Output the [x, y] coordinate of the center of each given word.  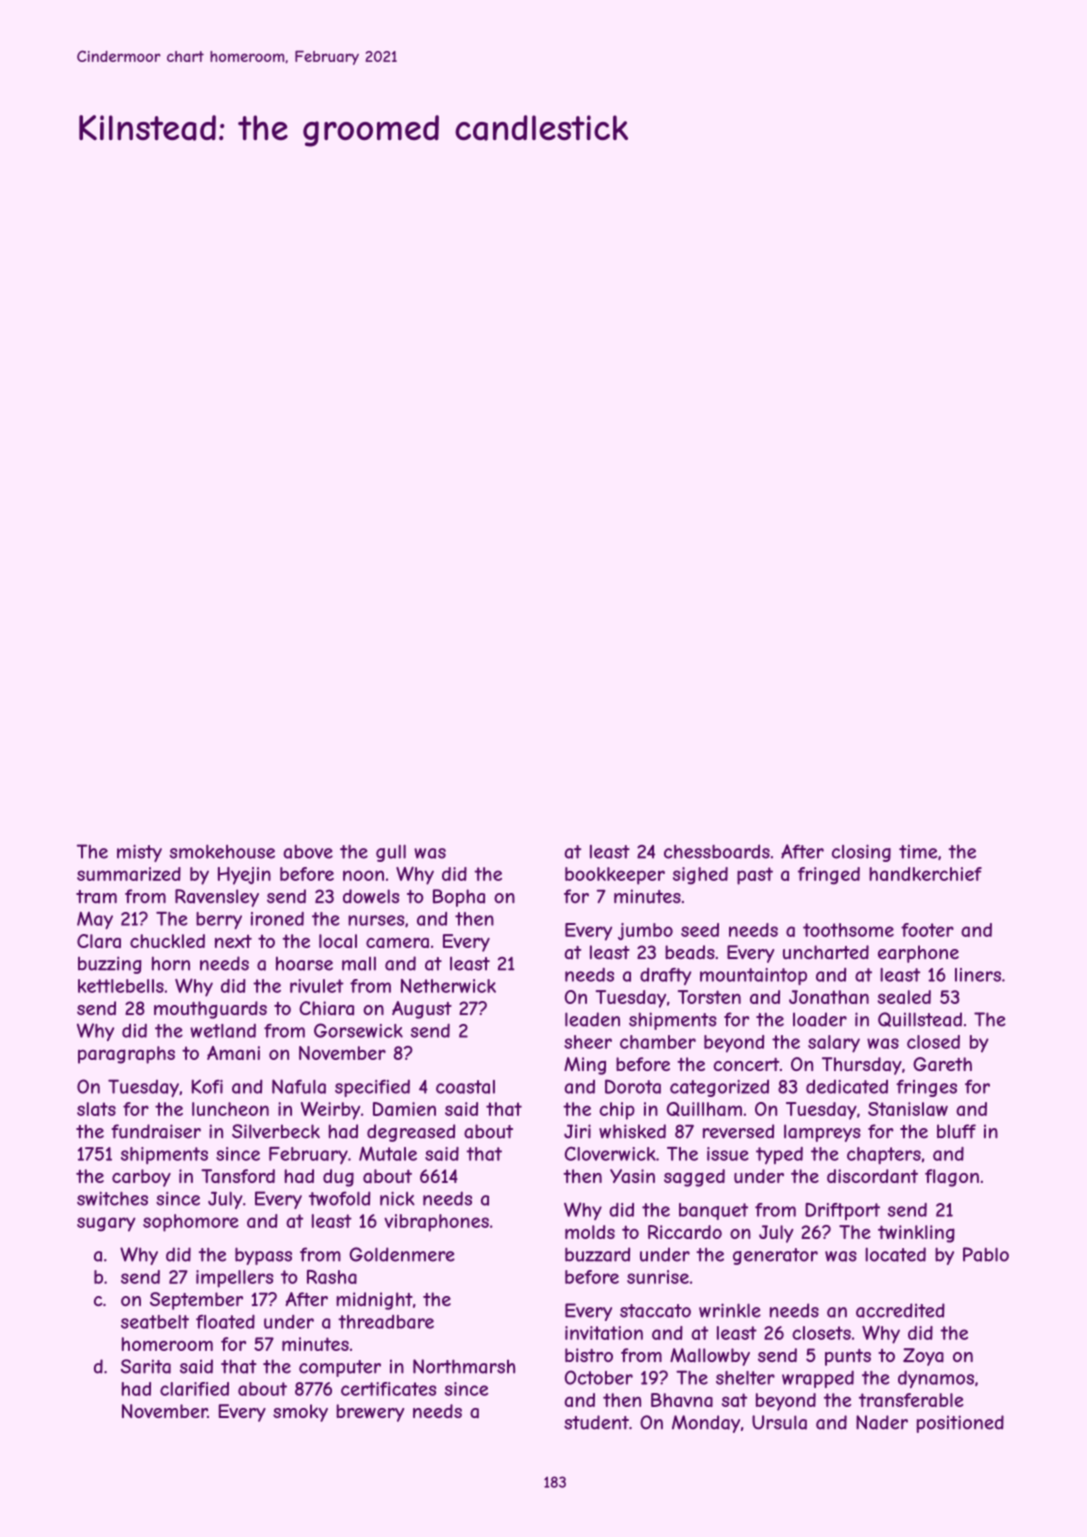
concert [746, 1064]
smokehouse [222, 851]
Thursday [862, 1066]
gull [391, 853]
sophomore [191, 1223]
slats [96, 1109]
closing [861, 853]
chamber [658, 1042]
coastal [465, 1087]
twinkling [916, 1234]
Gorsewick [358, 1030]
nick [397, 1198]
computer [340, 1368]
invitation [604, 1333]
